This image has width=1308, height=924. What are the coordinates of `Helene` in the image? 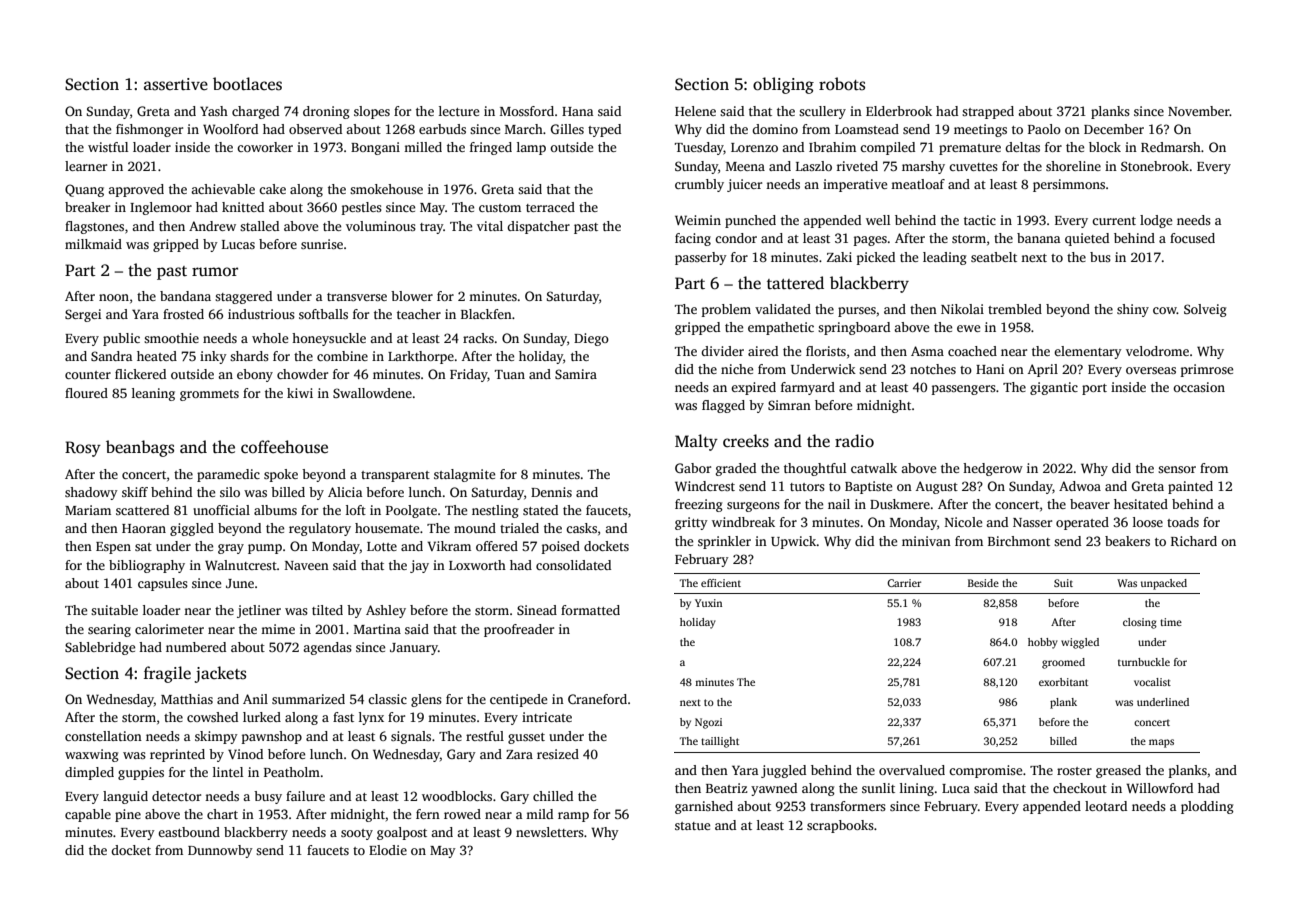 It's located at (695, 111).
